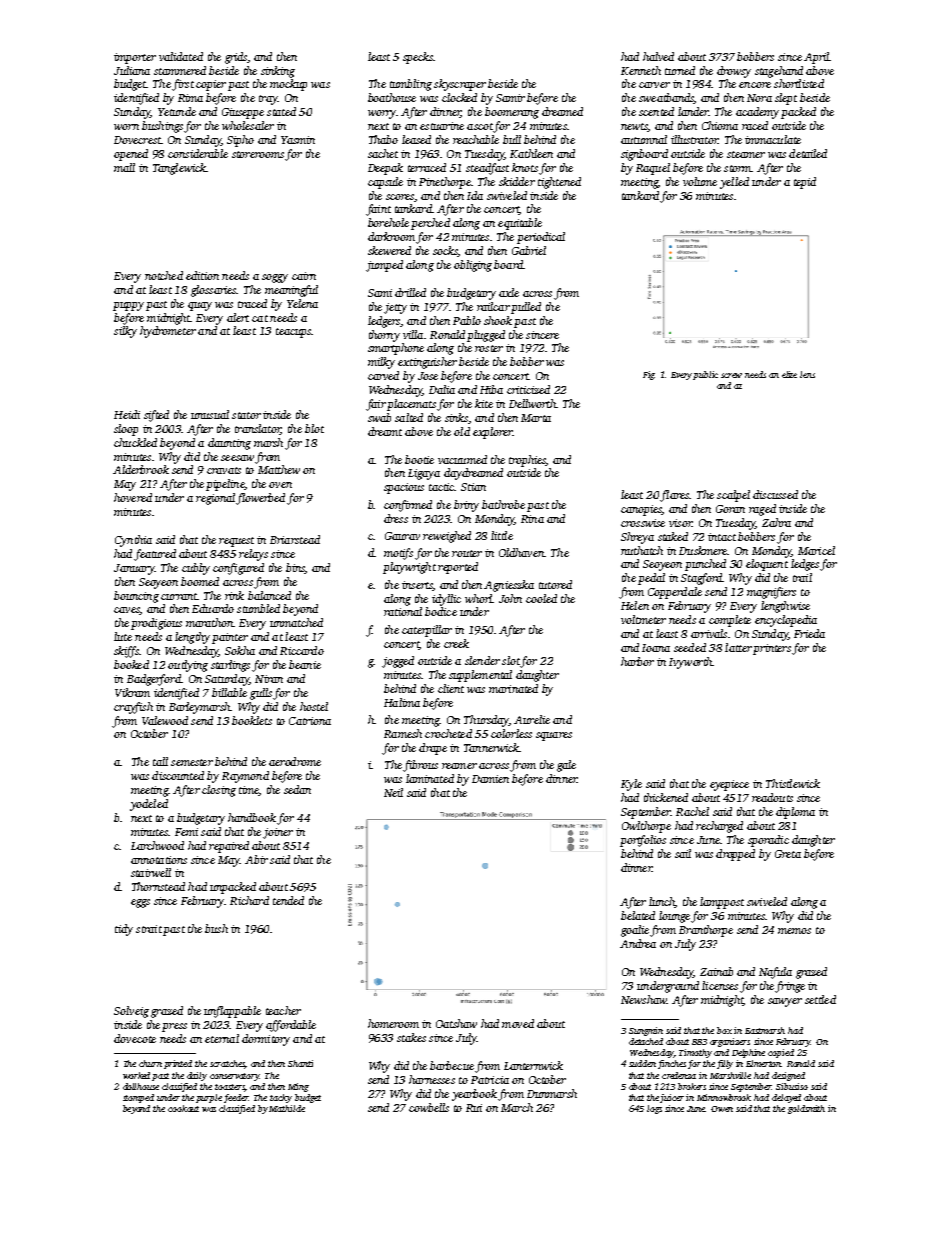 The image size is (952, 1233). I want to click on lens, so click(807, 374).
